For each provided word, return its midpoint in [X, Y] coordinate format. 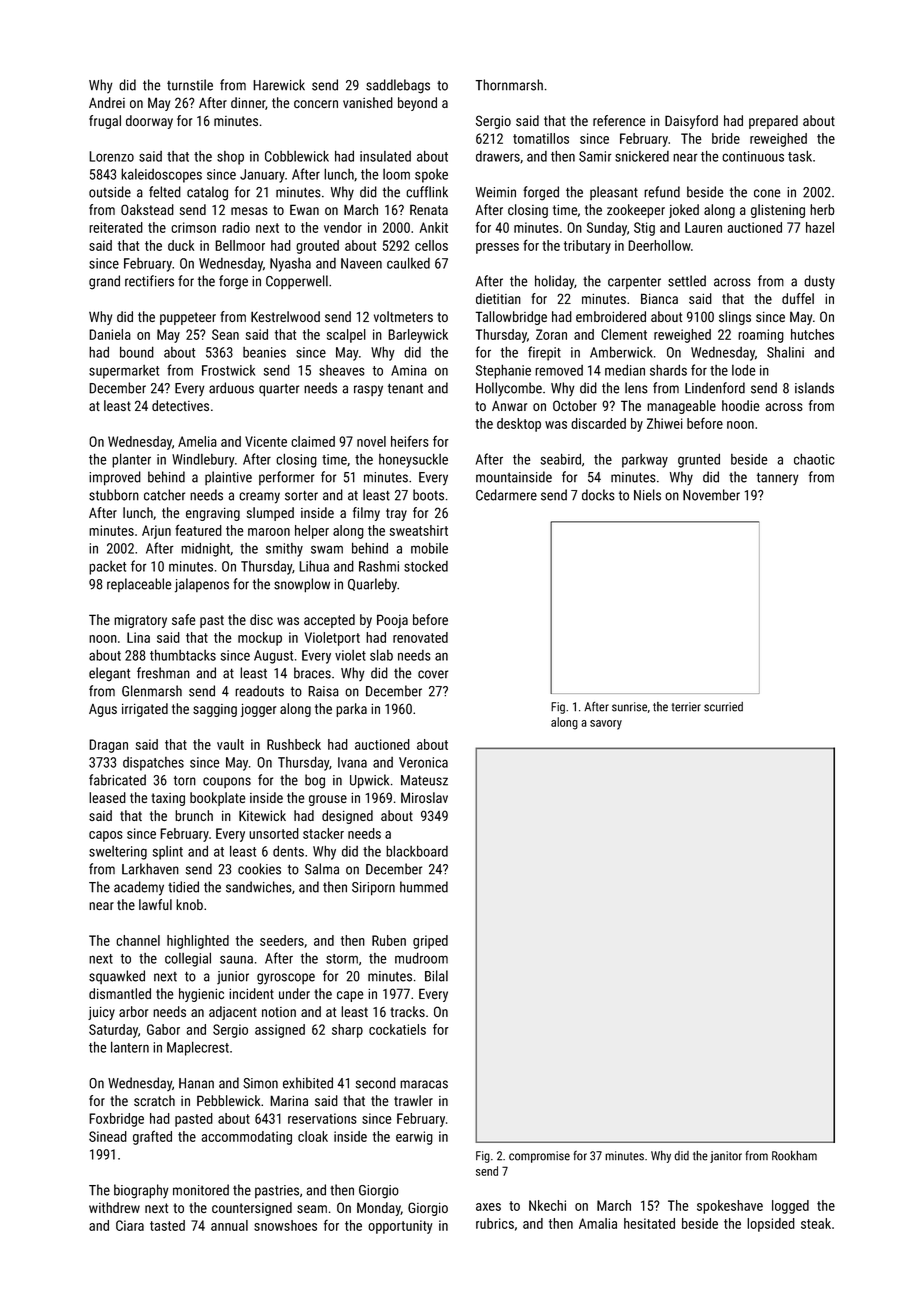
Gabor [163, 1029]
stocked [426, 566]
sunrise [629, 707]
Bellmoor [240, 245]
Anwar [509, 406]
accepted [329, 621]
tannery [778, 478]
